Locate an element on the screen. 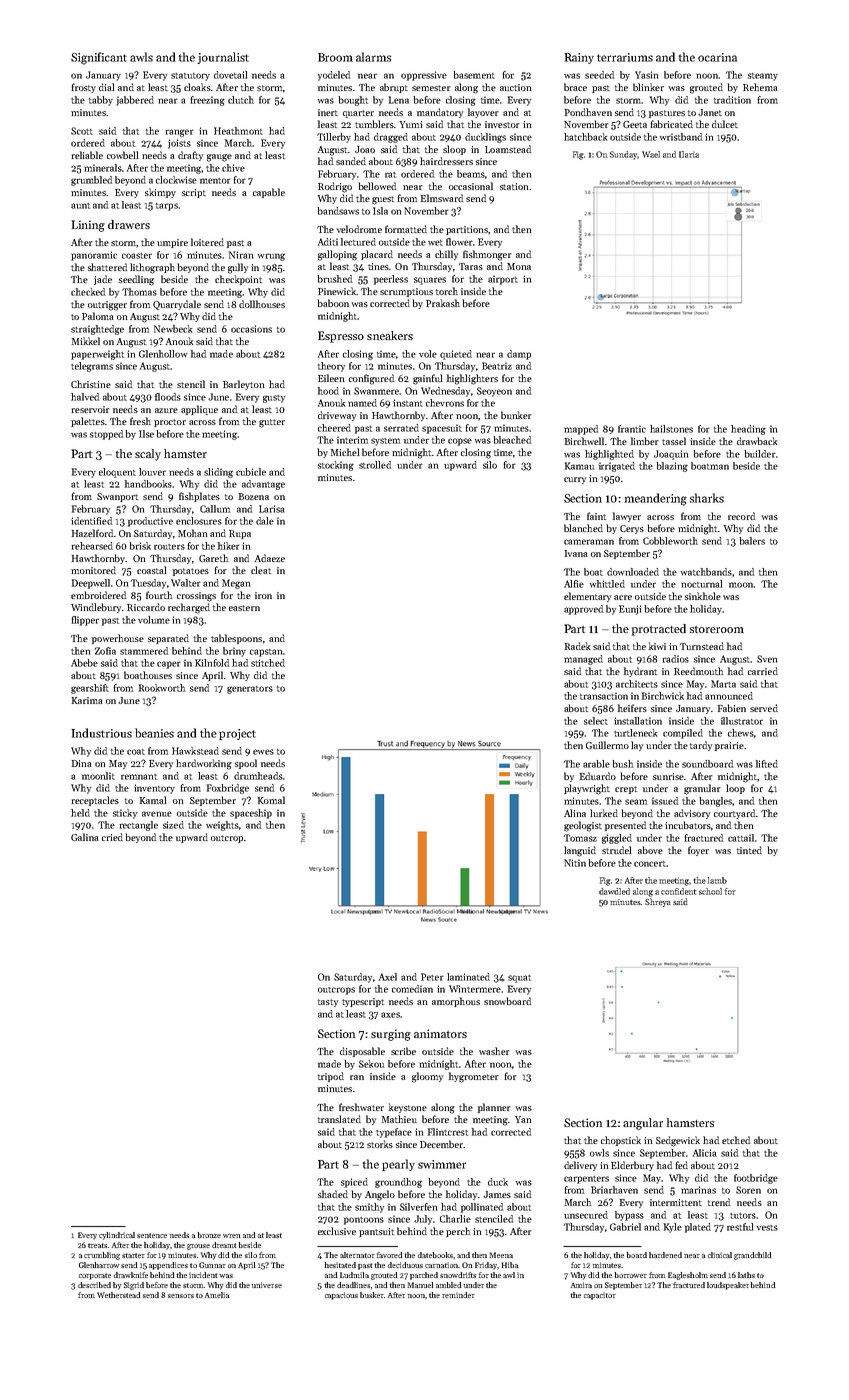 The image size is (849, 1400). gearshift is located at coordinates (90, 689).
